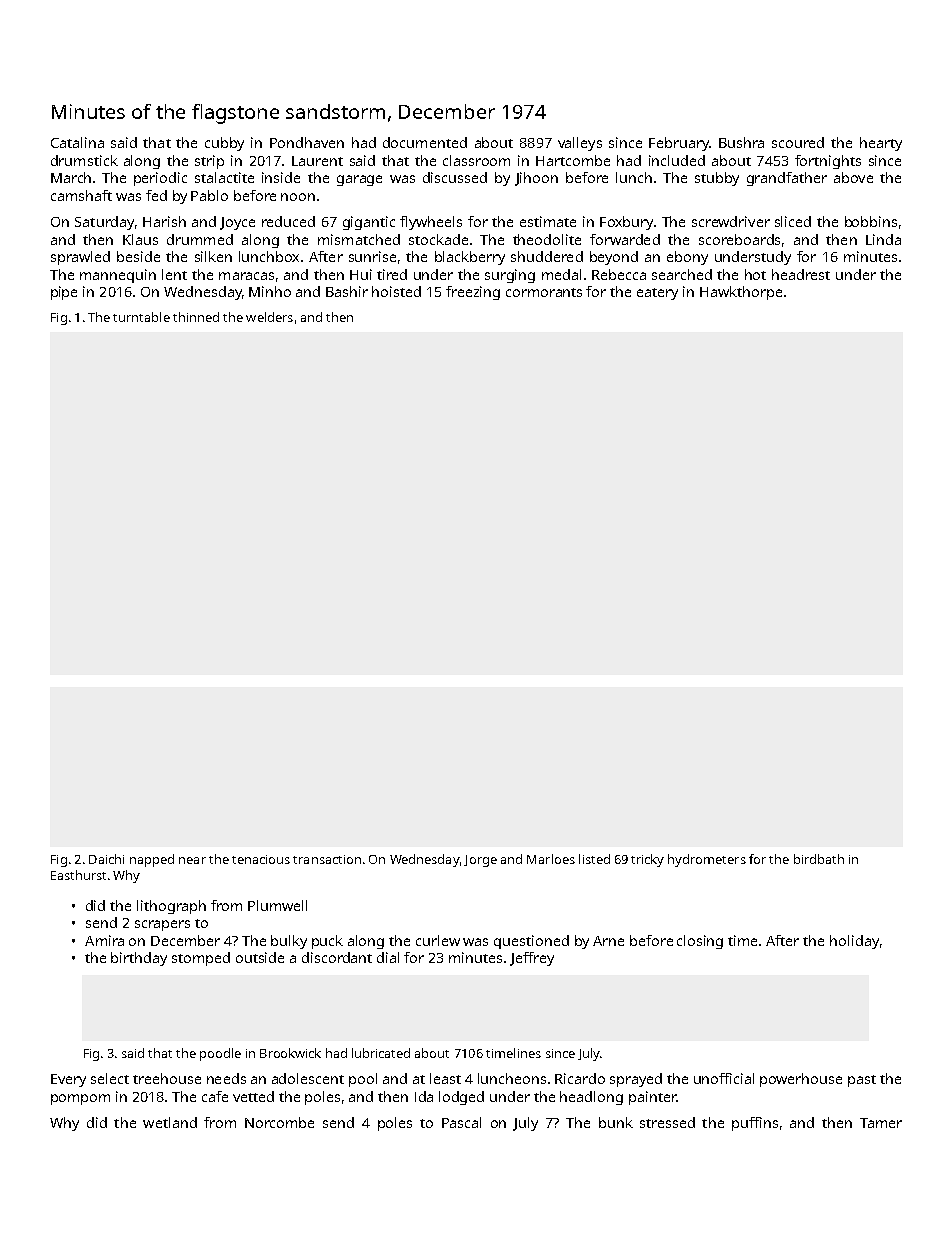 This screenshot has height=1233, width=952. What do you see at coordinates (110, 1078) in the screenshot?
I see `select` at bounding box center [110, 1078].
